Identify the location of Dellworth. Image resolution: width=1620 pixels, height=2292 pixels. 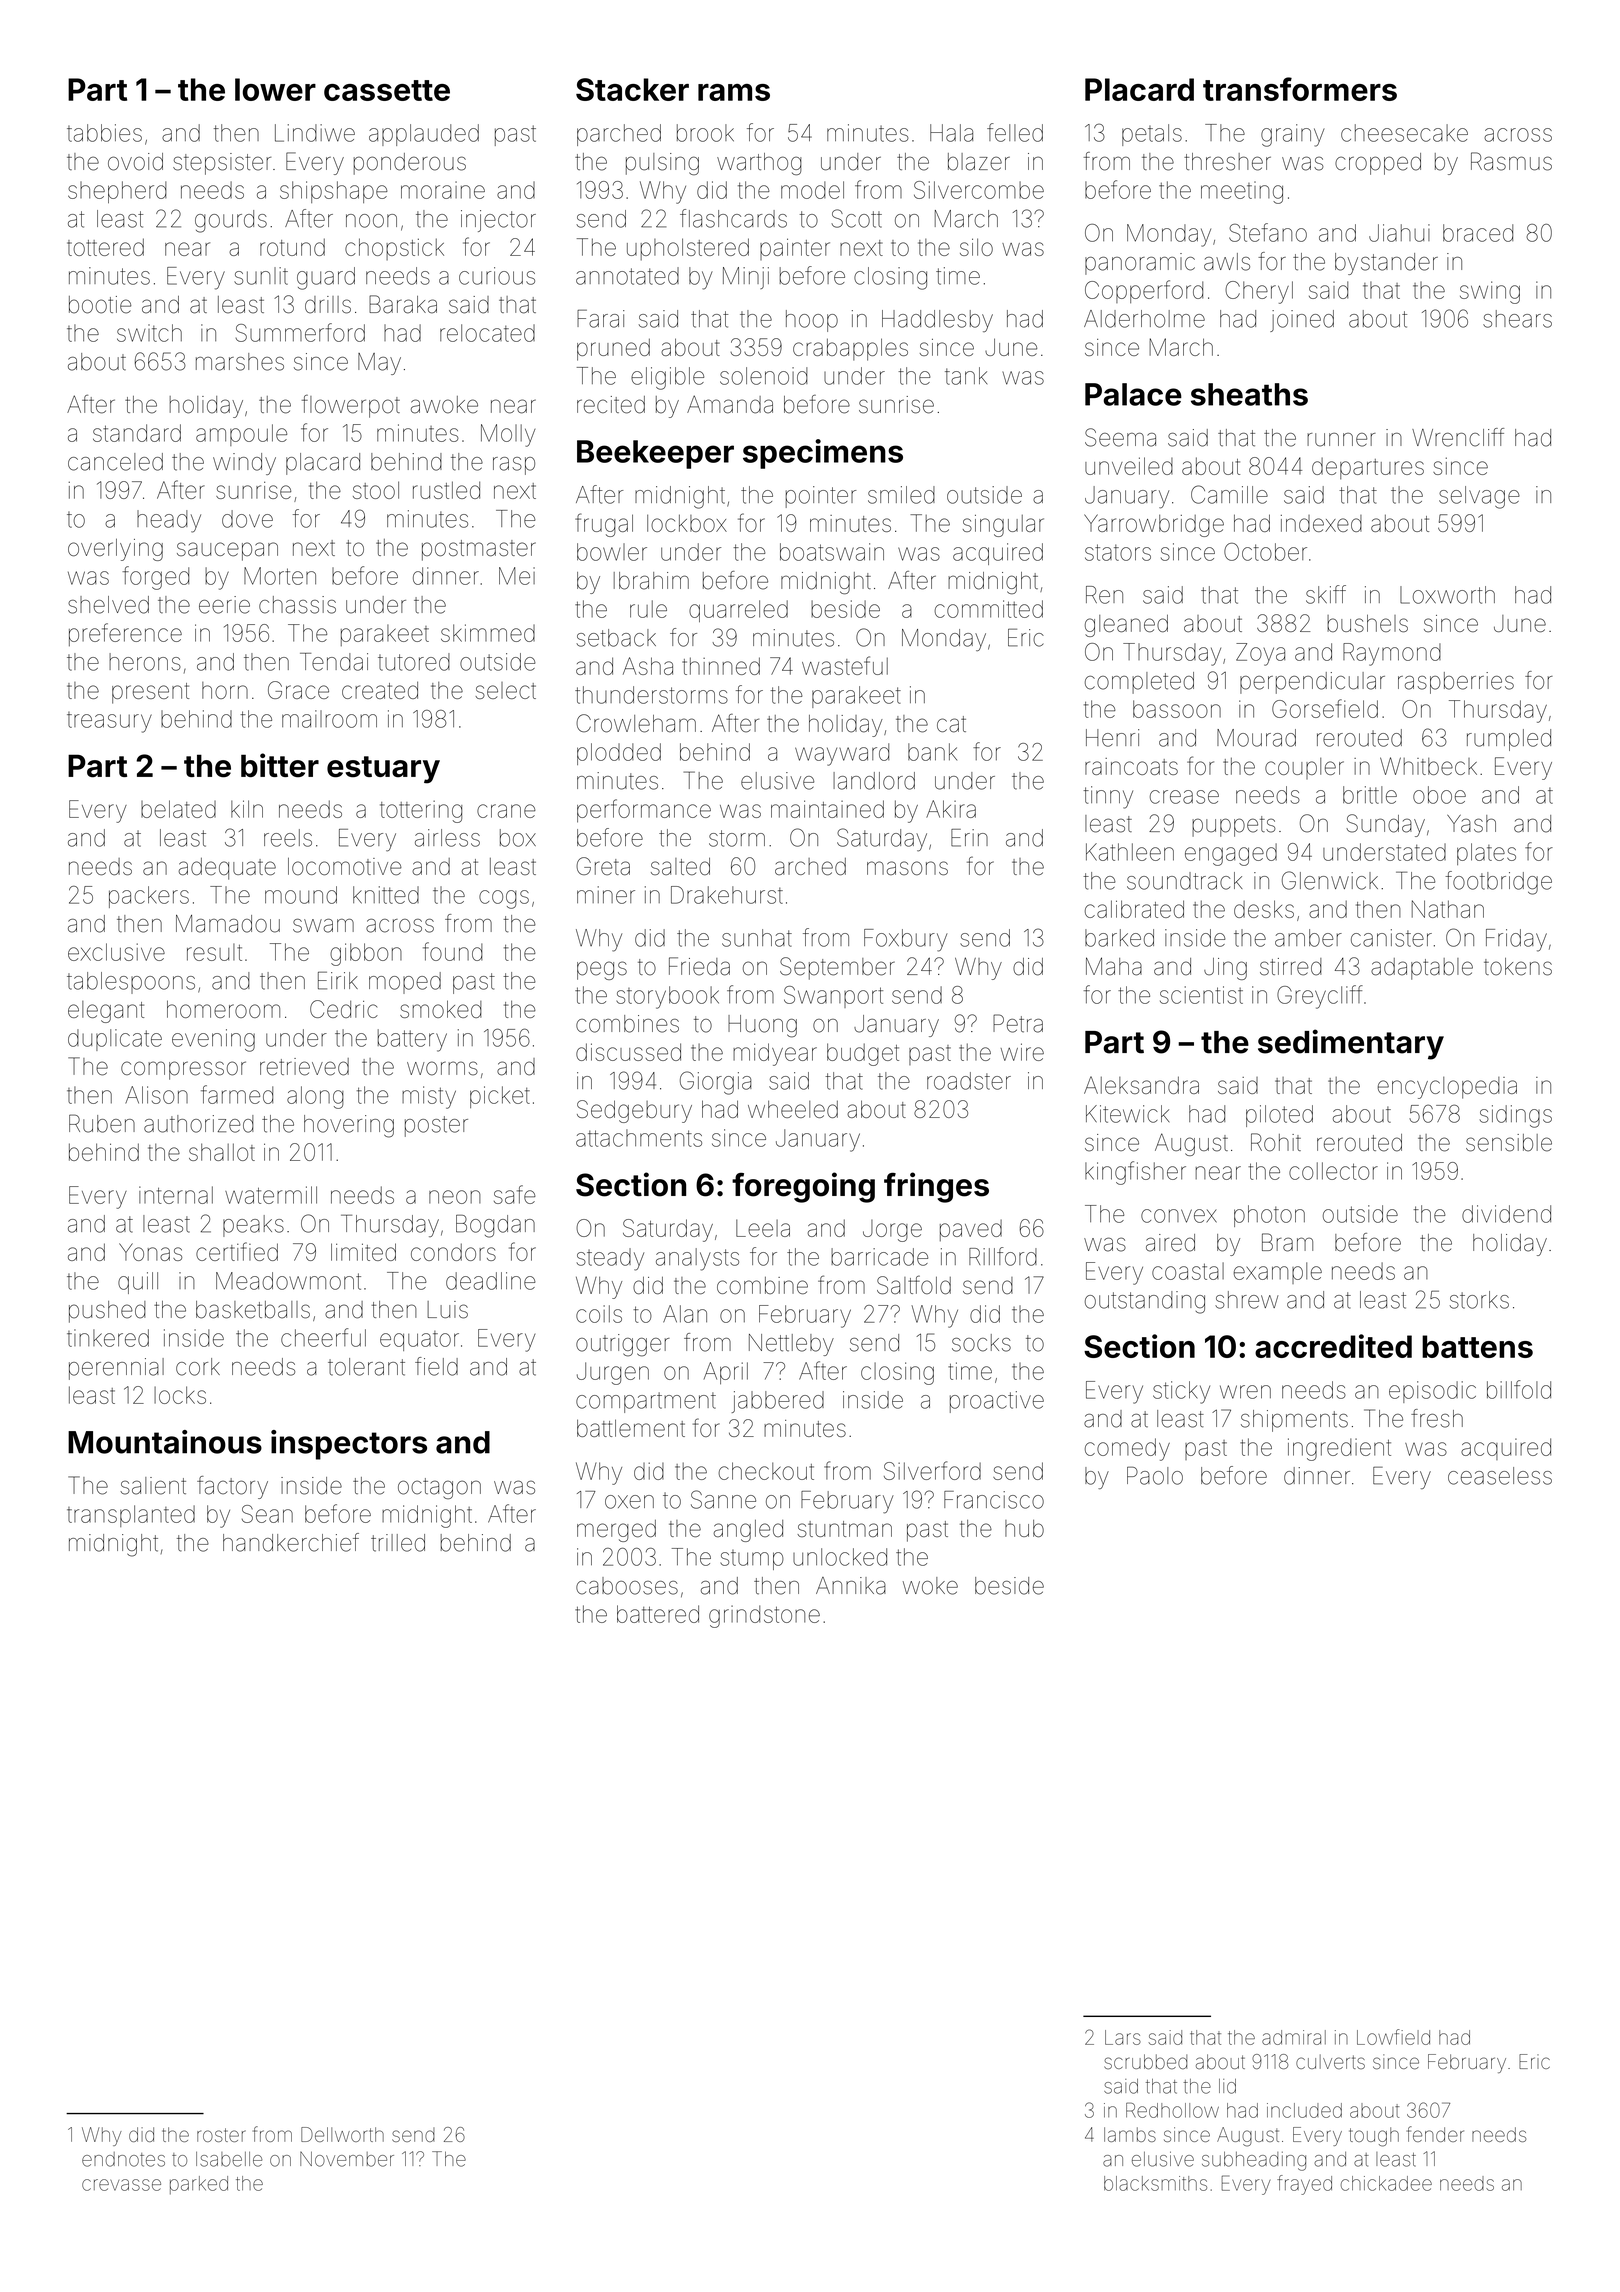
(342, 2134).
